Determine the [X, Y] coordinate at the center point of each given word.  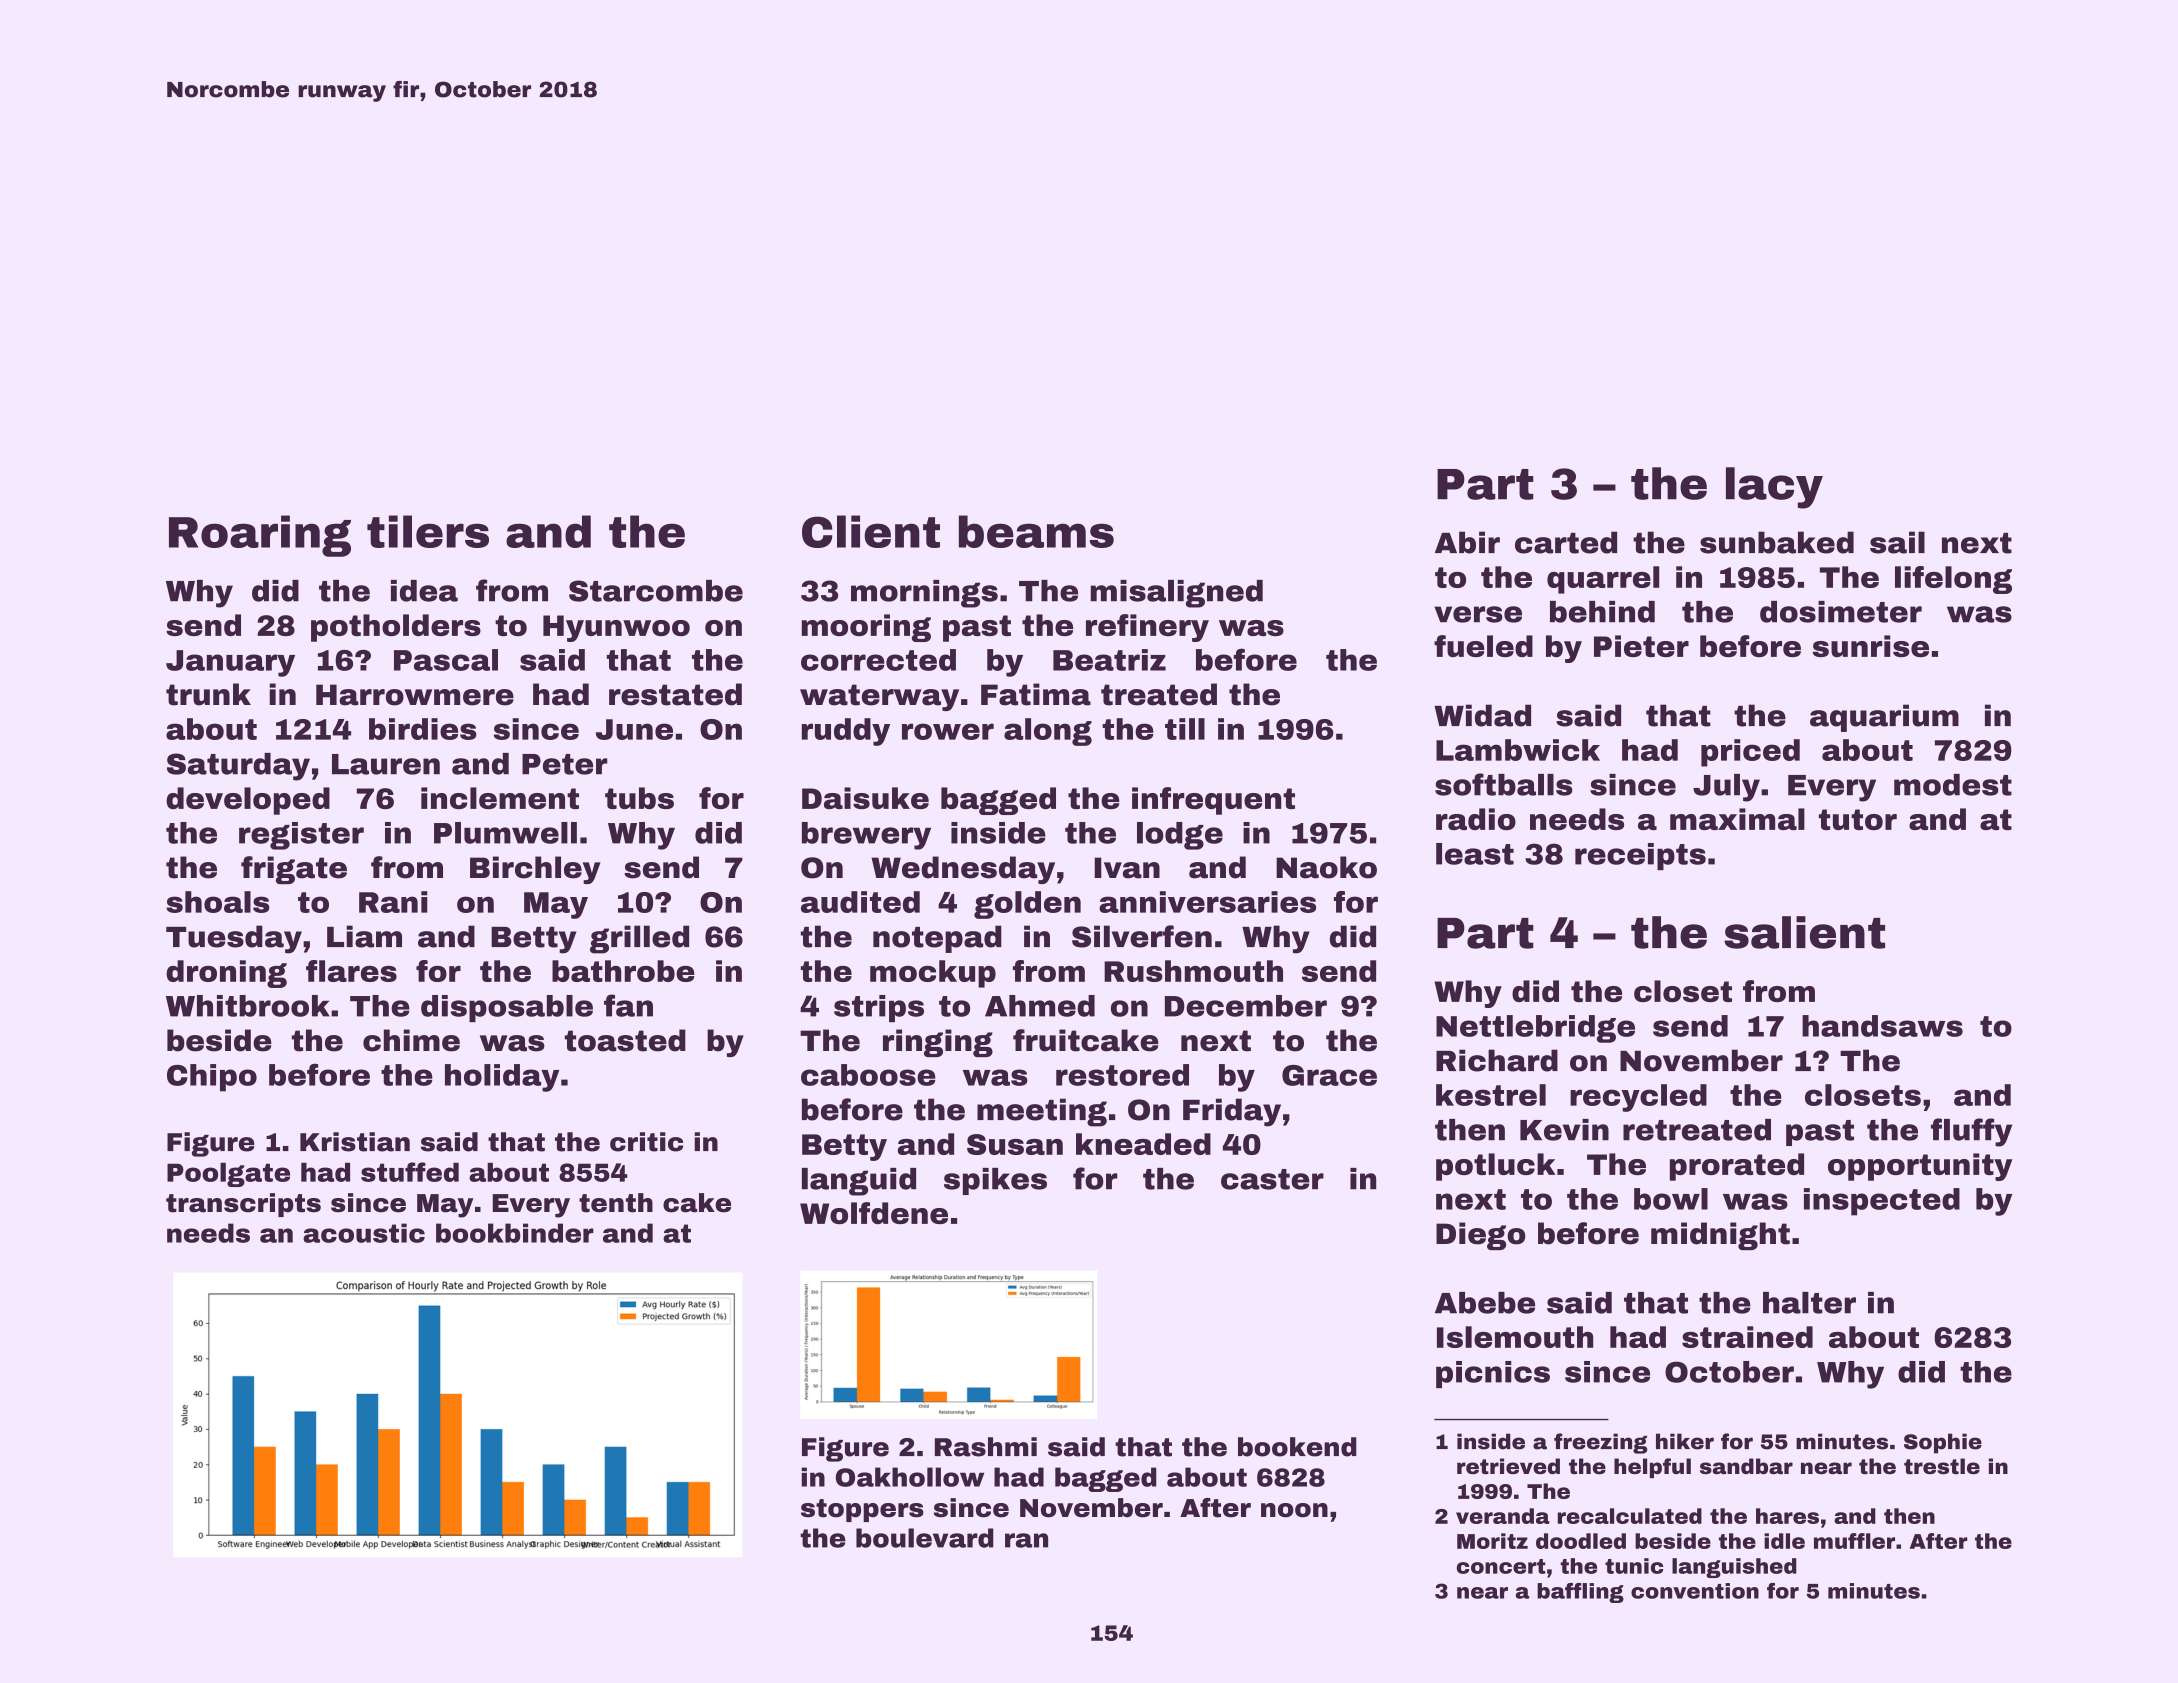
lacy [1774, 488]
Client [871, 531]
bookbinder [515, 1233]
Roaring [260, 536]
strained [1747, 1337]
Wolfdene [874, 1213]
